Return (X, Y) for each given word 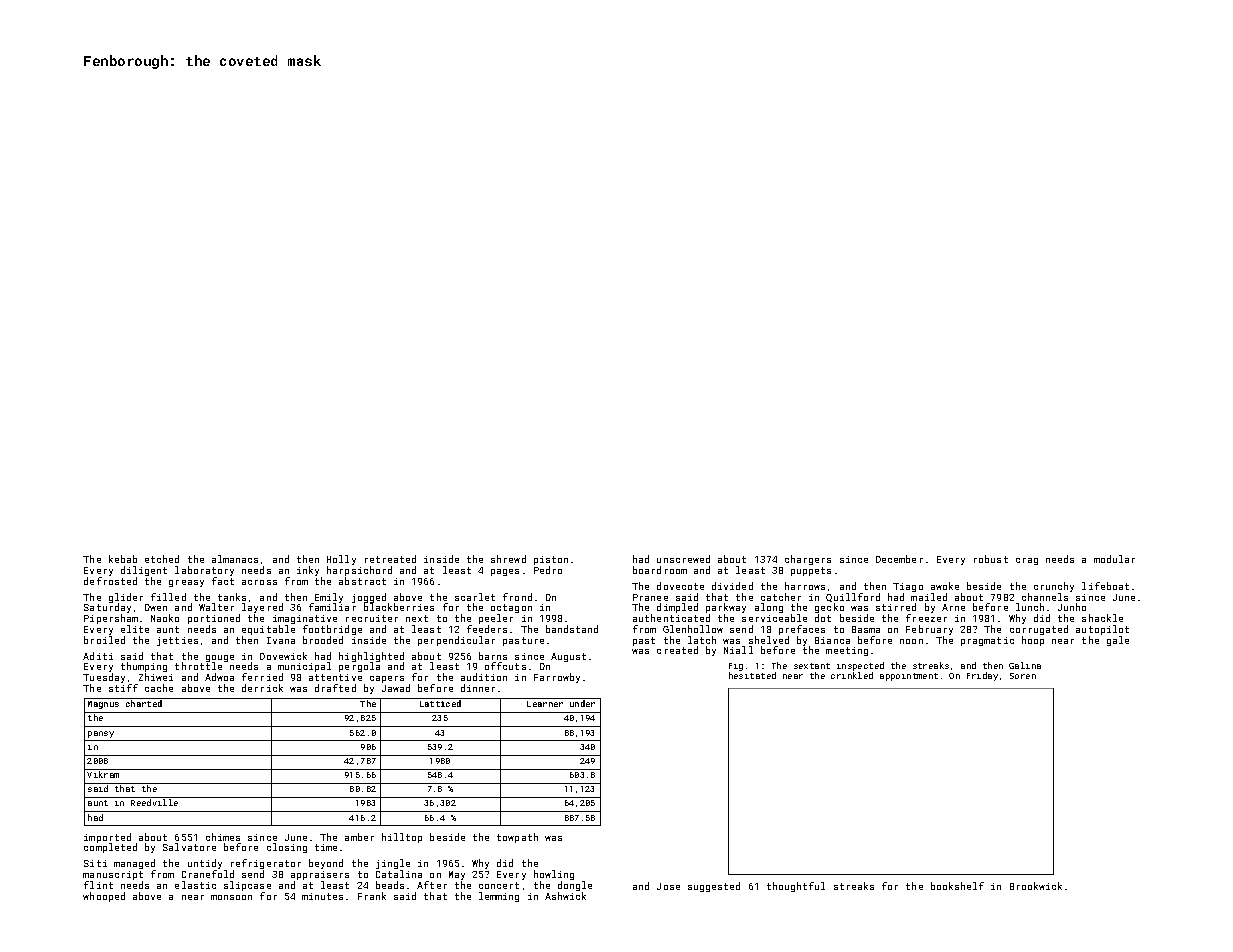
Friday (982, 676)
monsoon (231, 897)
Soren (1023, 676)
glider (126, 598)
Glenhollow (693, 629)
